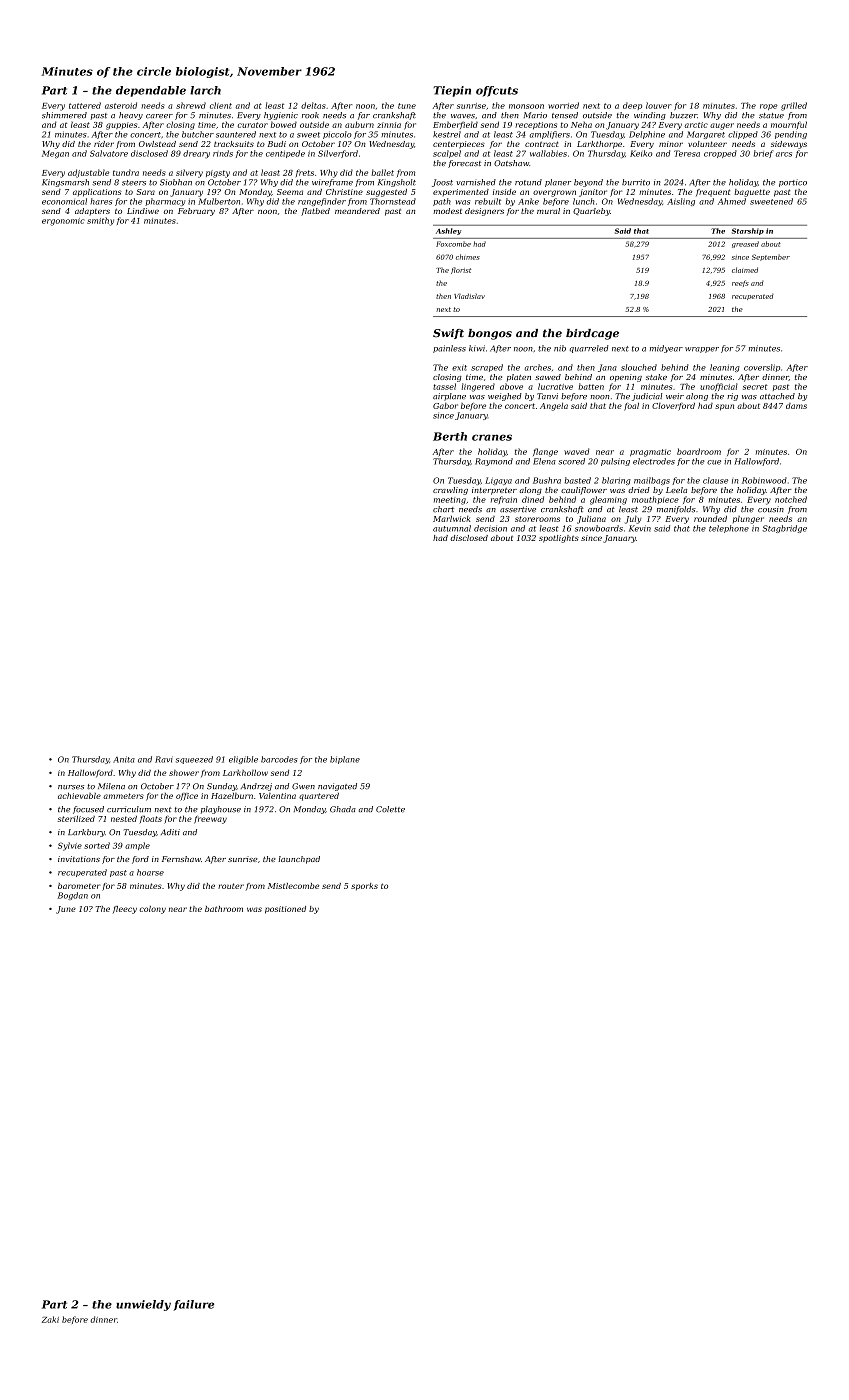 This screenshot has width=849, height=1400. I want to click on unwieldy, so click(143, 1305).
